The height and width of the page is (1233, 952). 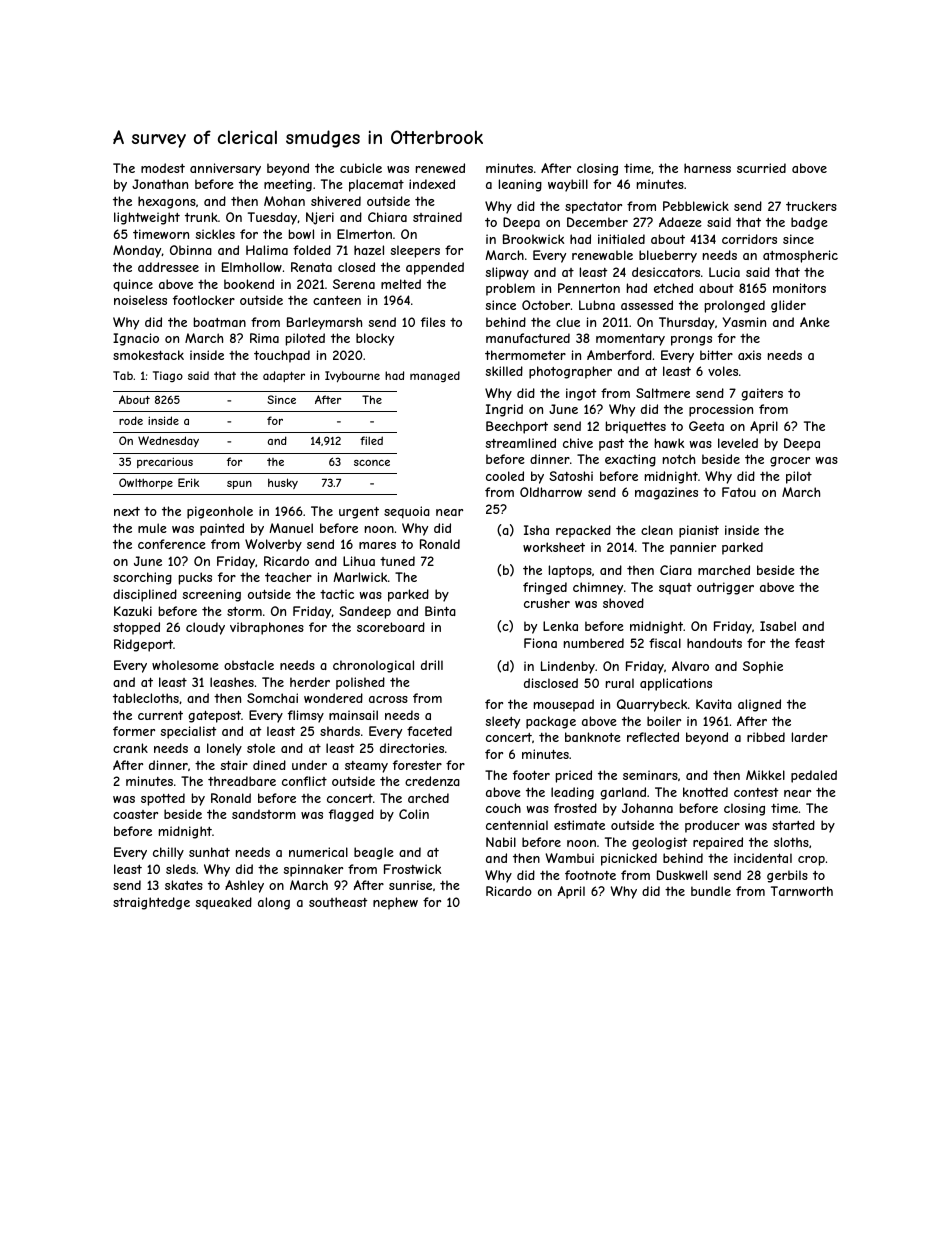 I want to click on glider, so click(x=788, y=306).
